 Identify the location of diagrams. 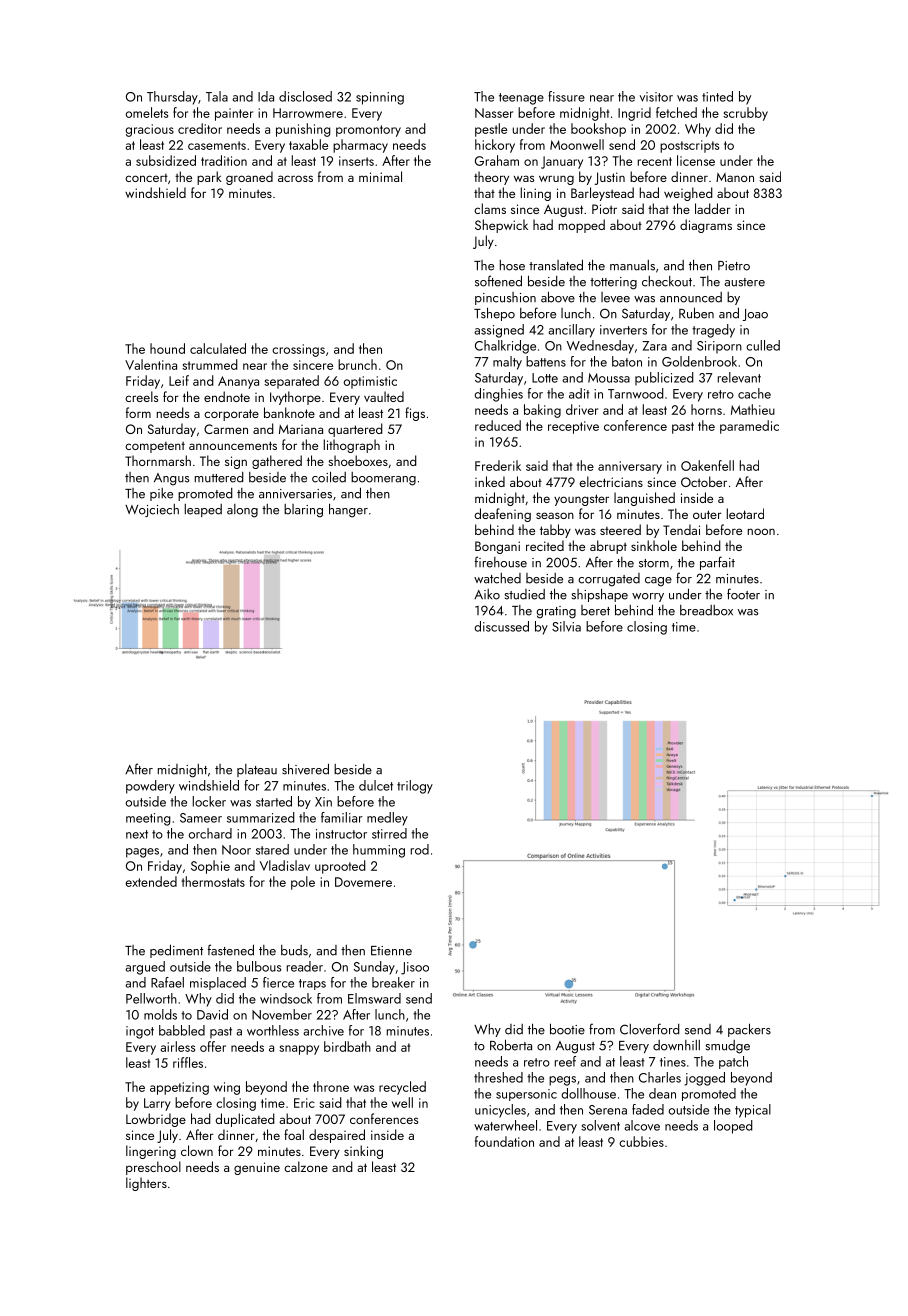
(706, 226).
